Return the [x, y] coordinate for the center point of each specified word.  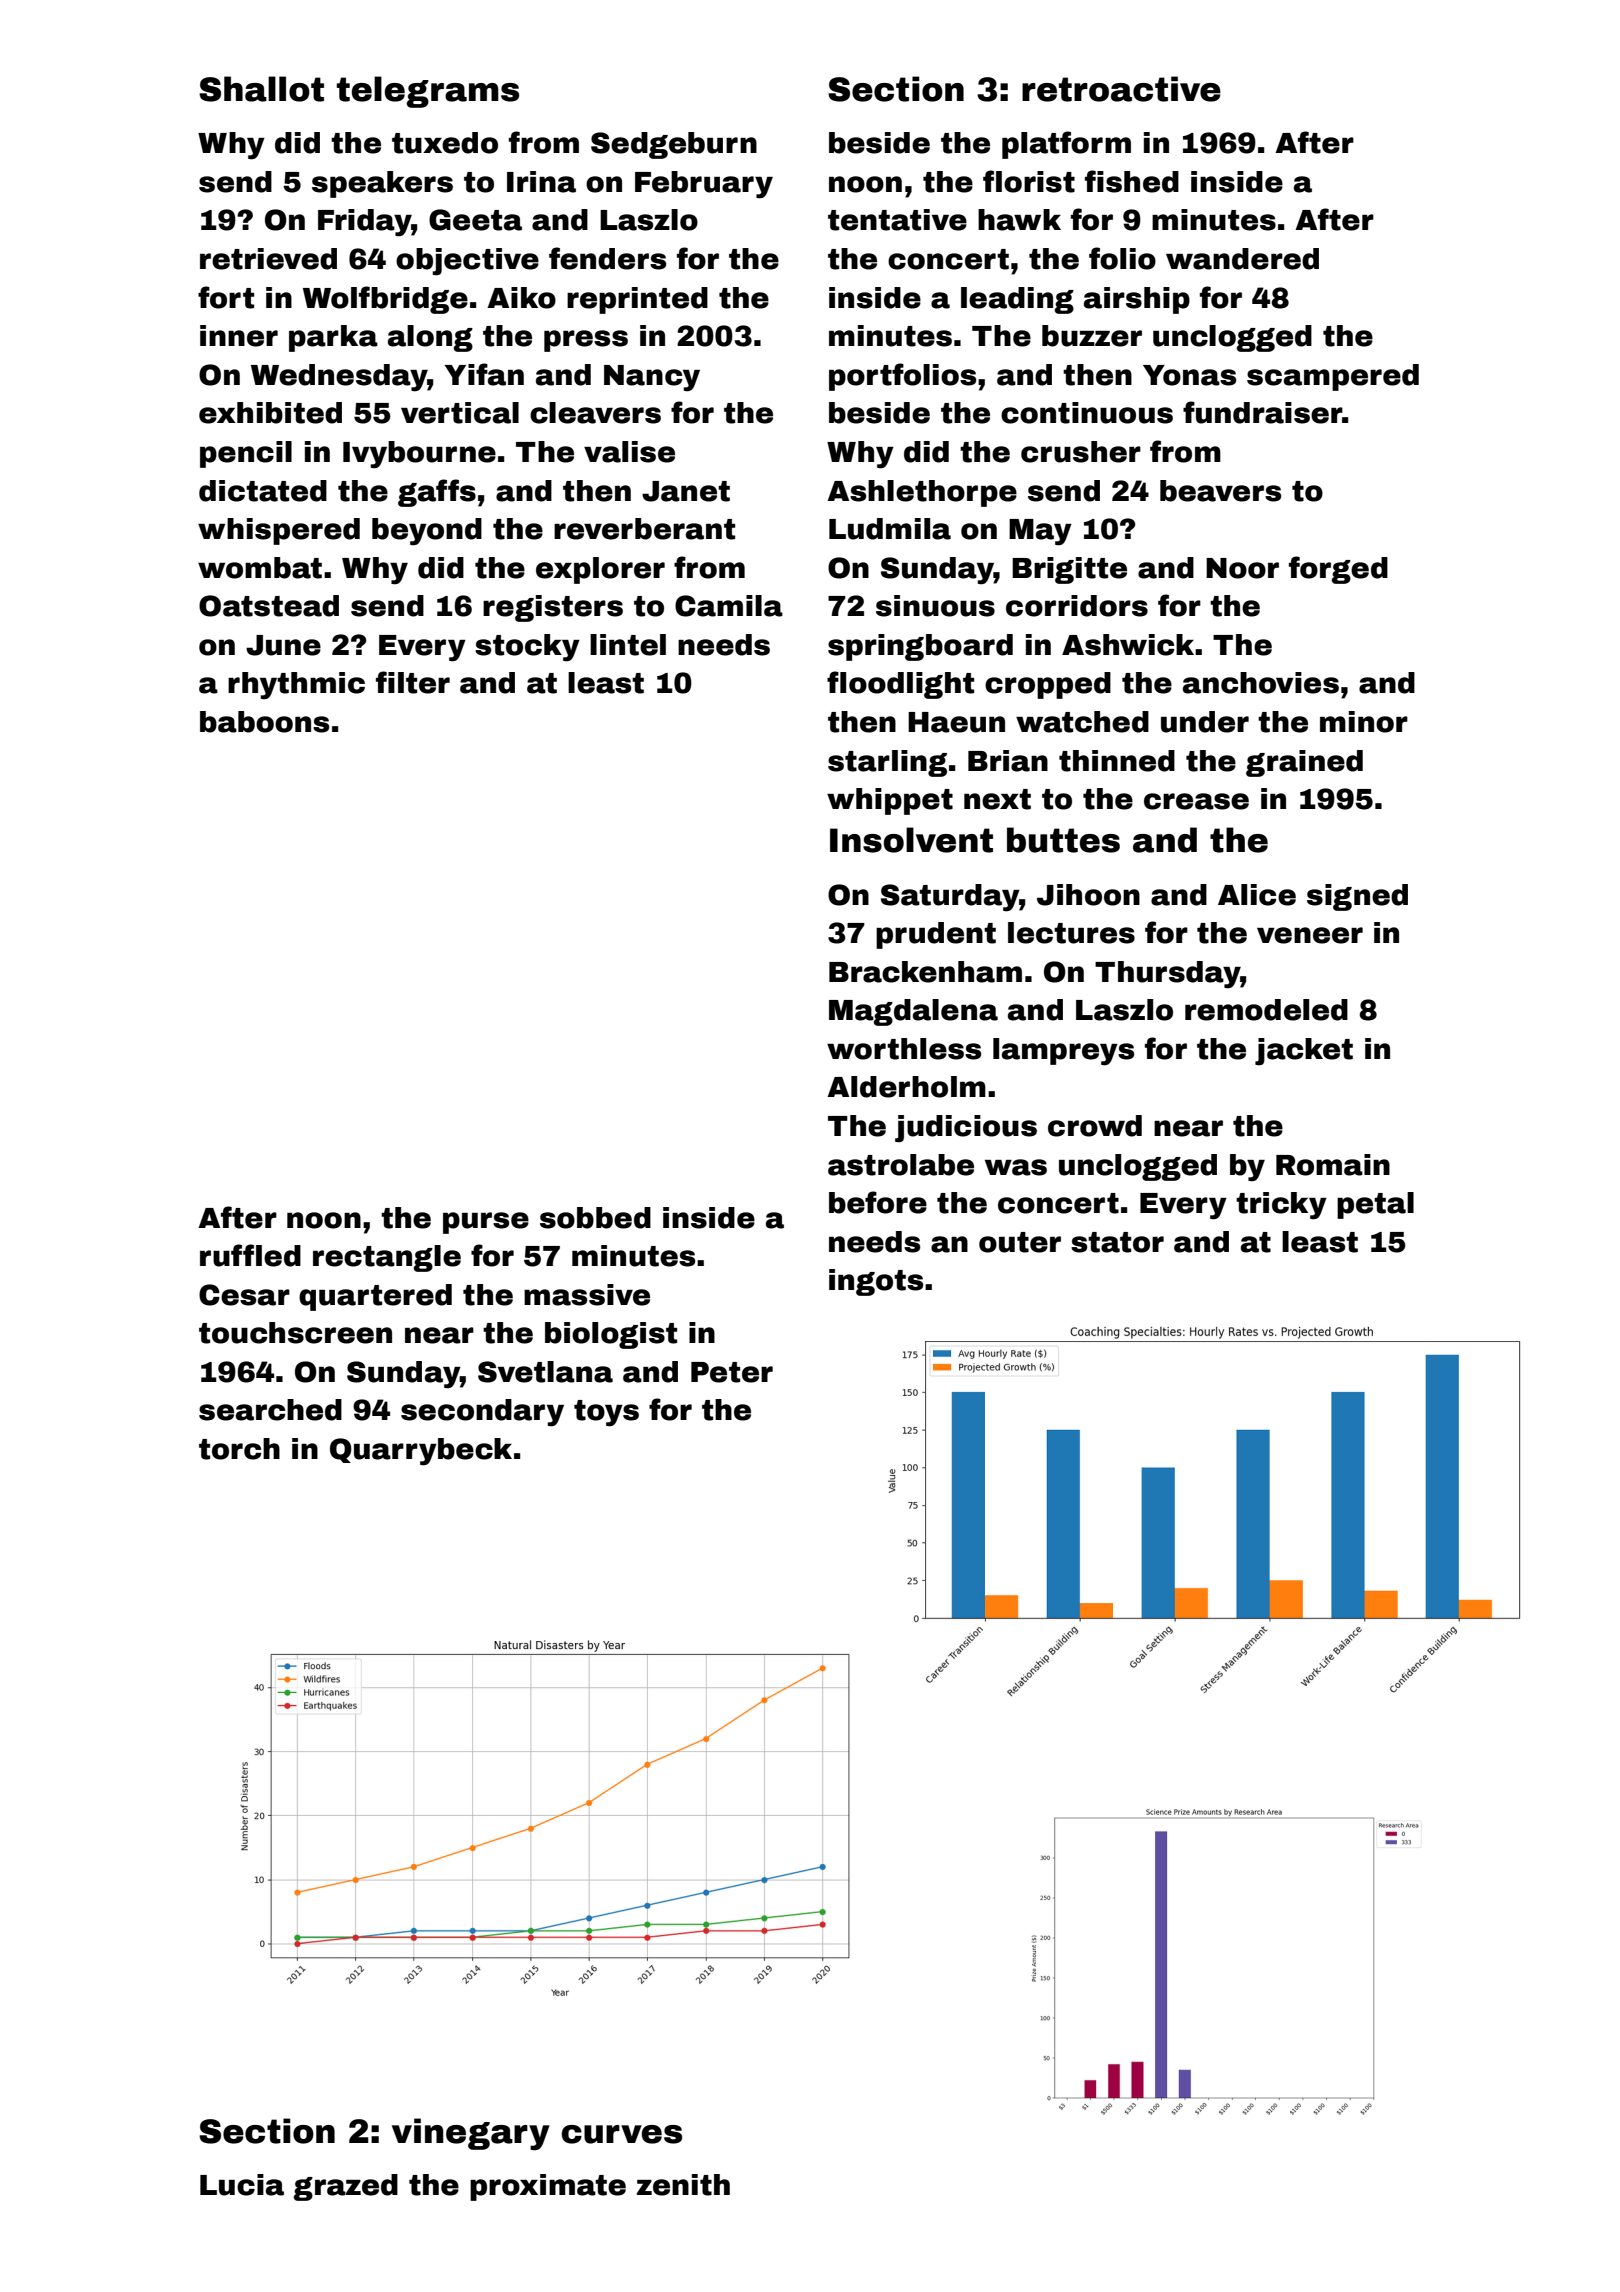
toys [606, 1413]
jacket [1304, 1052]
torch [239, 1449]
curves [622, 2134]
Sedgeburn [674, 145]
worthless [904, 1049]
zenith [683, 2185]
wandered [1242, 259]
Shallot [261, 89]
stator [1117, 1242]
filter [413, 682]
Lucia [242, 2185]
